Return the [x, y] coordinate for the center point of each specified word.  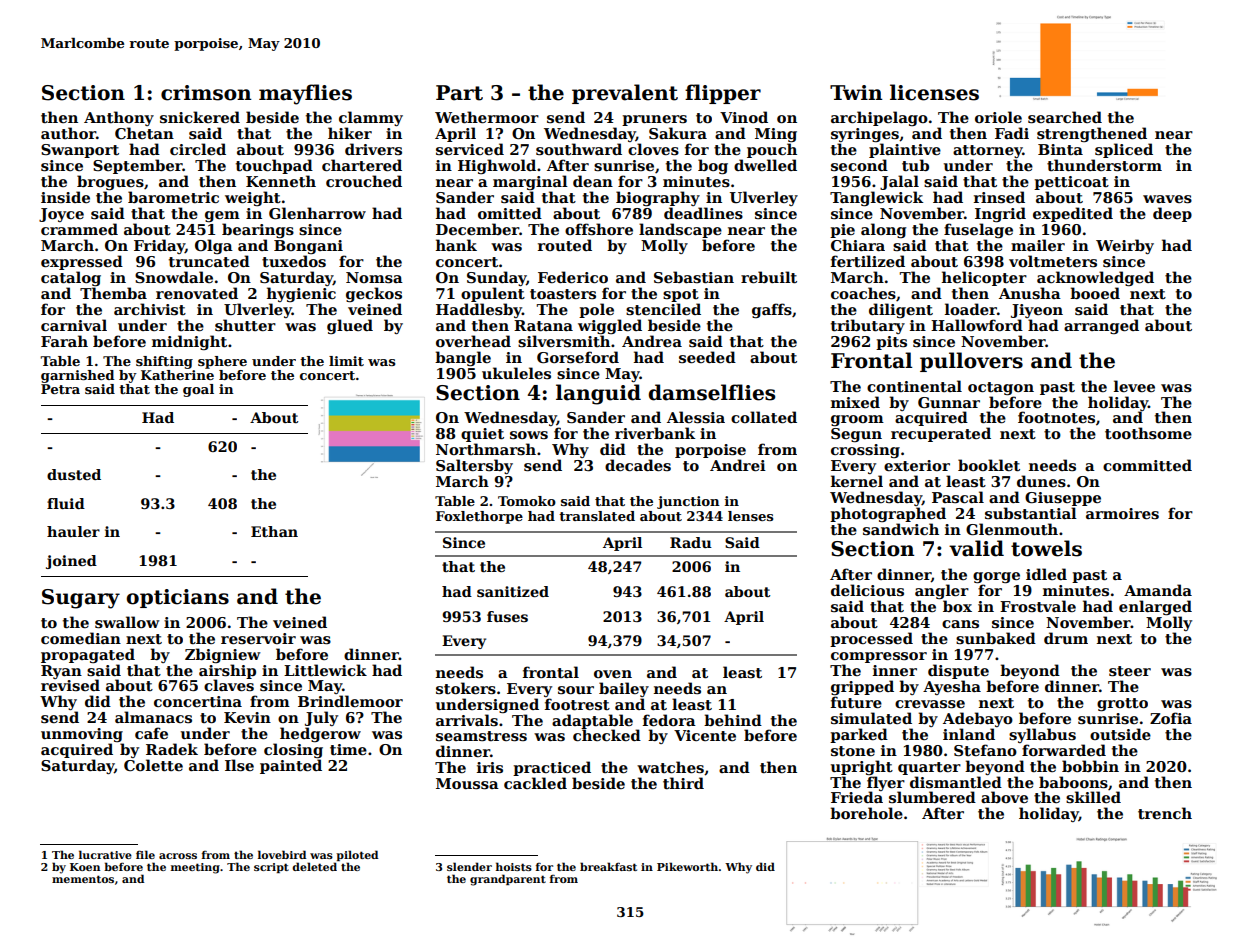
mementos [83, 879]
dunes [1041, 481]
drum [1066, 638]
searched [1065, 117]
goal [198, 390]
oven [613, 674]
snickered [200, 117]
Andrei [738, 465]
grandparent [508, 880]
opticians [178, 598]
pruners [654, 120]
